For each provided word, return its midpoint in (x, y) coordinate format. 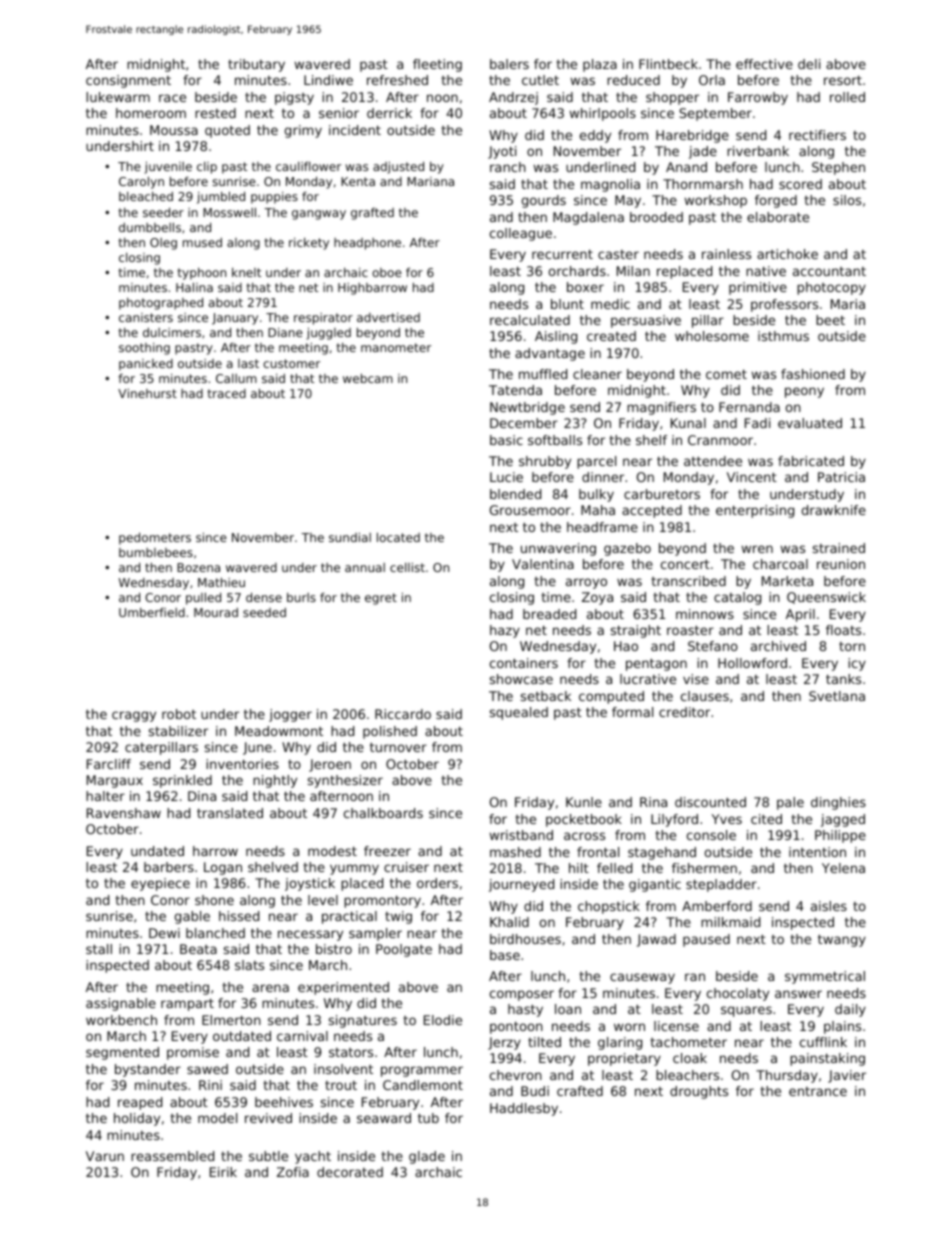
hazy (505, 631)
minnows (705, 614)
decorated (350, 1172)
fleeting (437, 65)
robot (179, 714)
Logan (223, 868)
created (611, 336)
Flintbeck (668, 64)
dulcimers (172, 332)
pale (790, 803)
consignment (128, 81)
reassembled (172, 1156)
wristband (521, 835)
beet (830, 320)
